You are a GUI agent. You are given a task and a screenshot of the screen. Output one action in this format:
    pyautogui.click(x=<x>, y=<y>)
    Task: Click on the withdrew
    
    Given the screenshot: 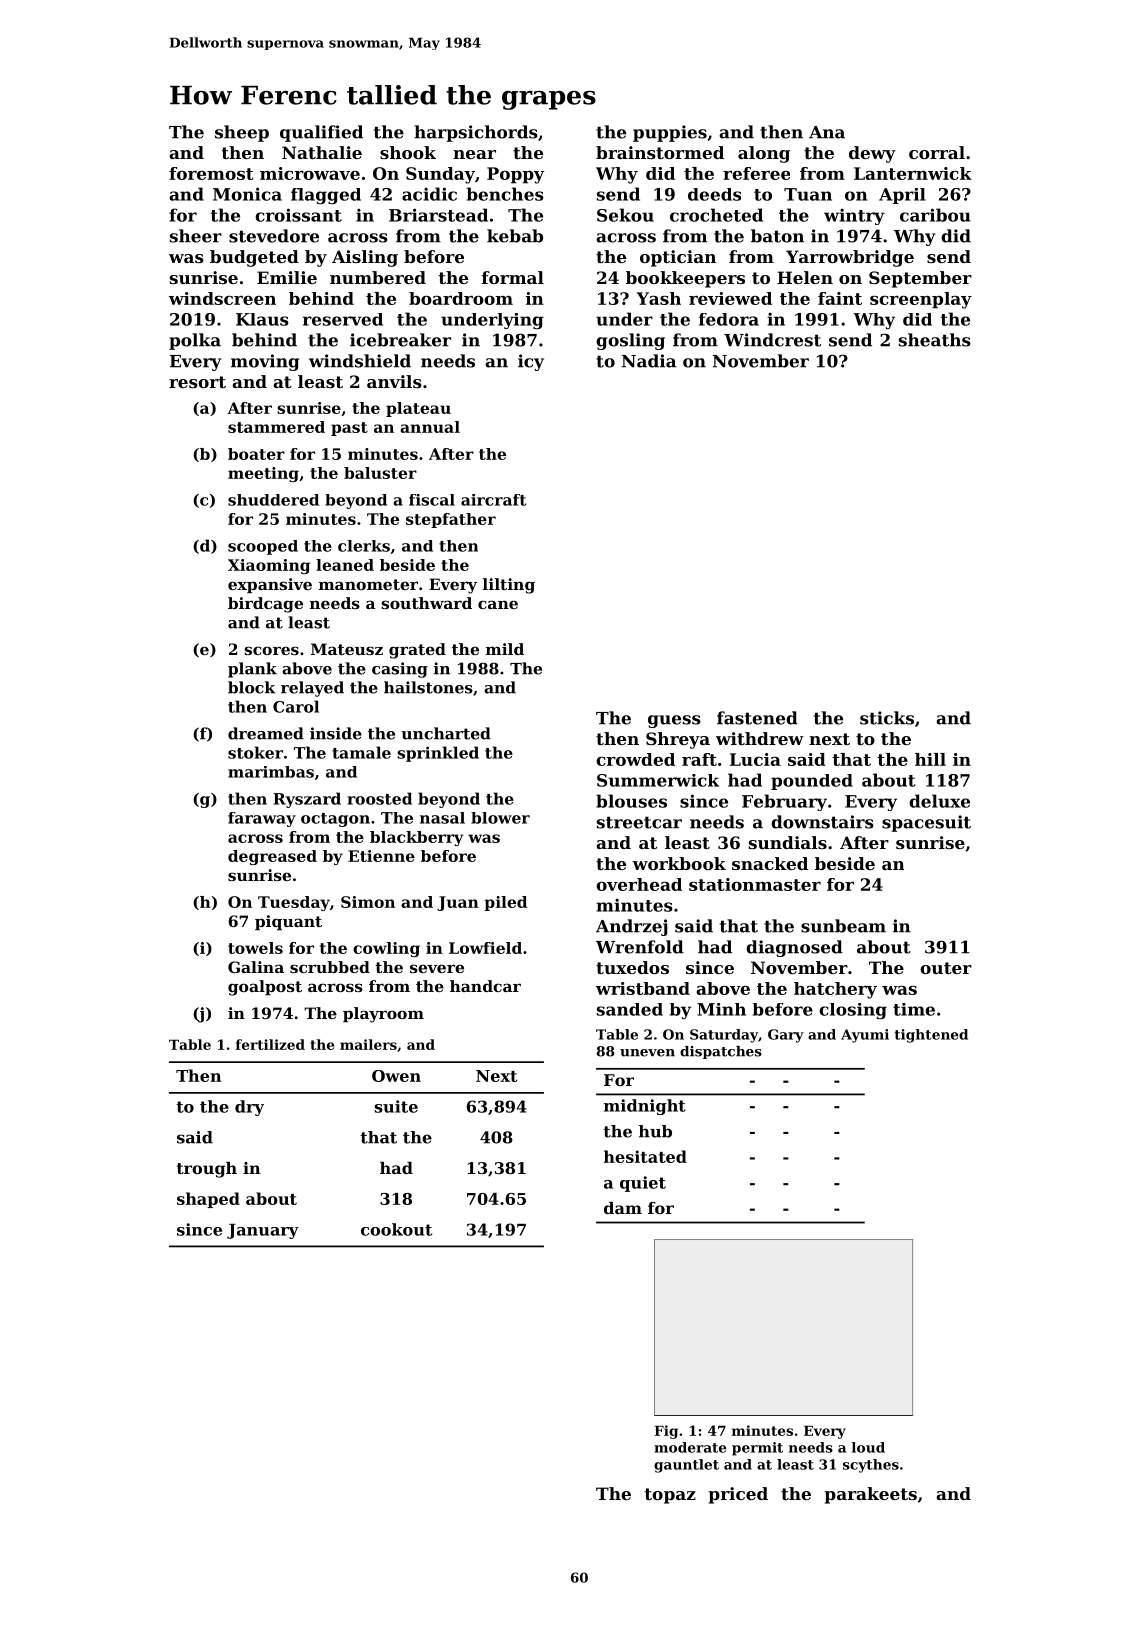 What is the action you would take?
    pyautogui.click(x=760, y=738)
